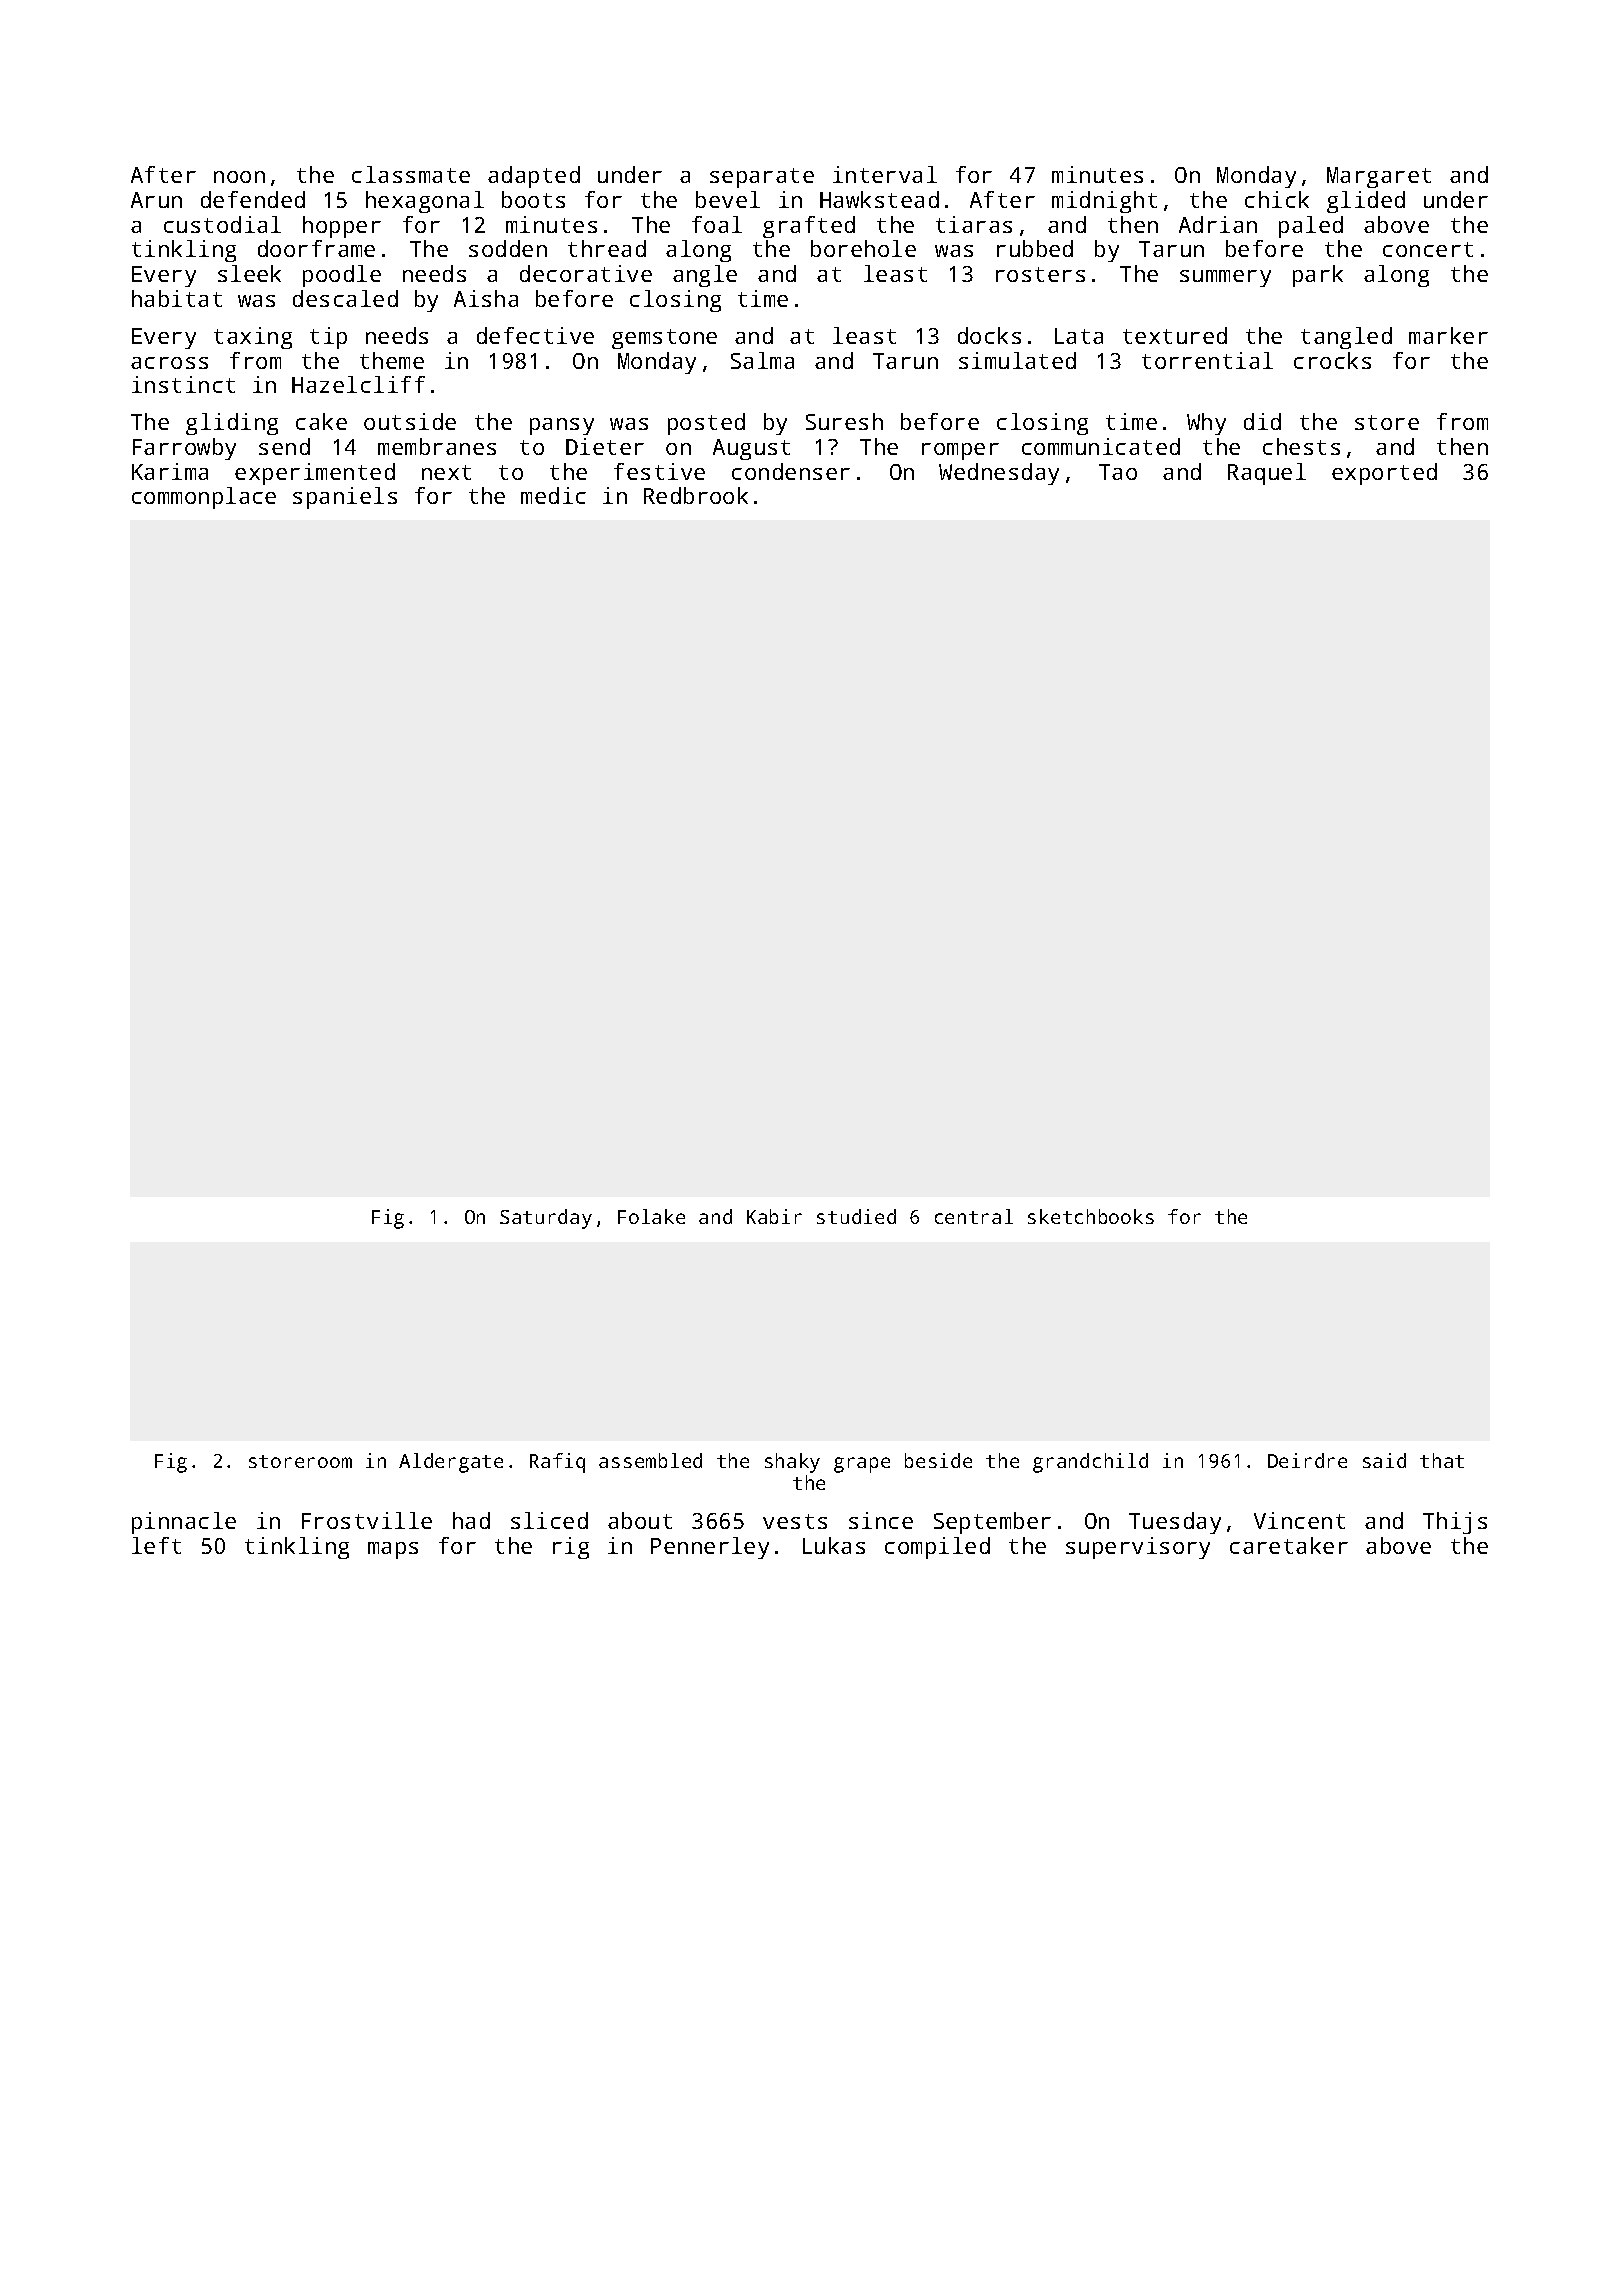  I want to click on studied, so click(856, 1216).
